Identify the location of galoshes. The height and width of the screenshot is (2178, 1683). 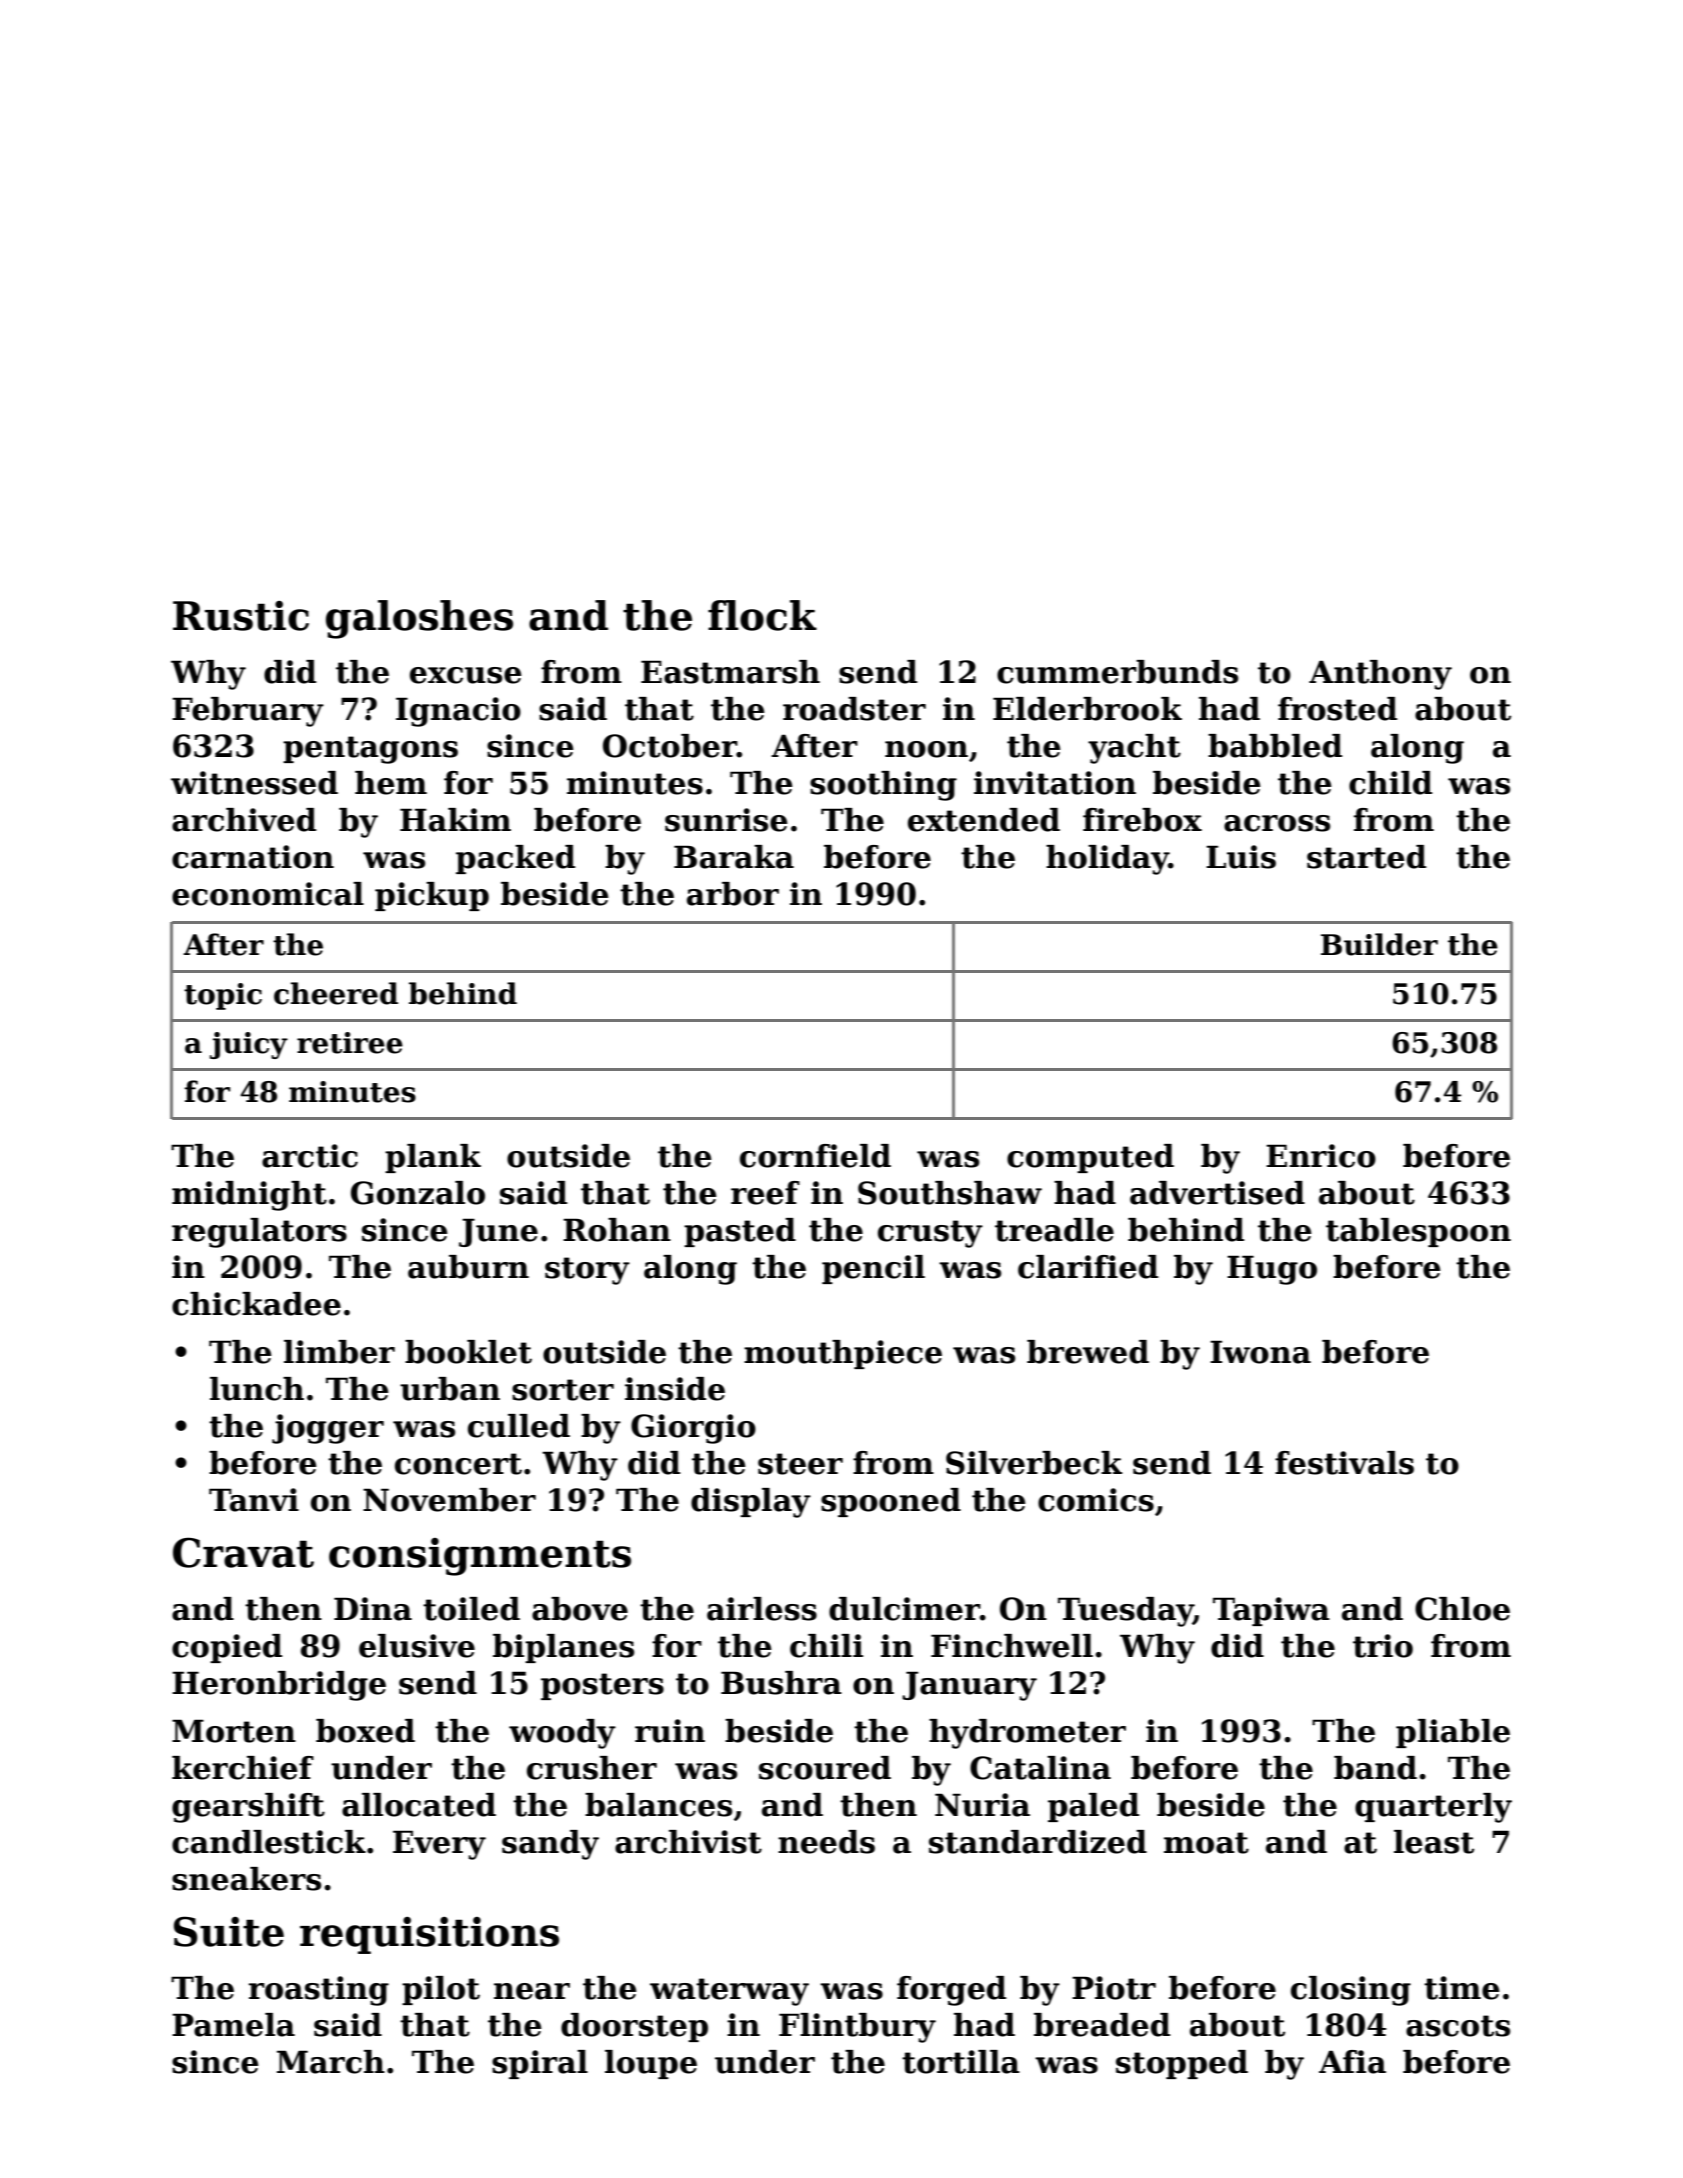
(419, 619).
